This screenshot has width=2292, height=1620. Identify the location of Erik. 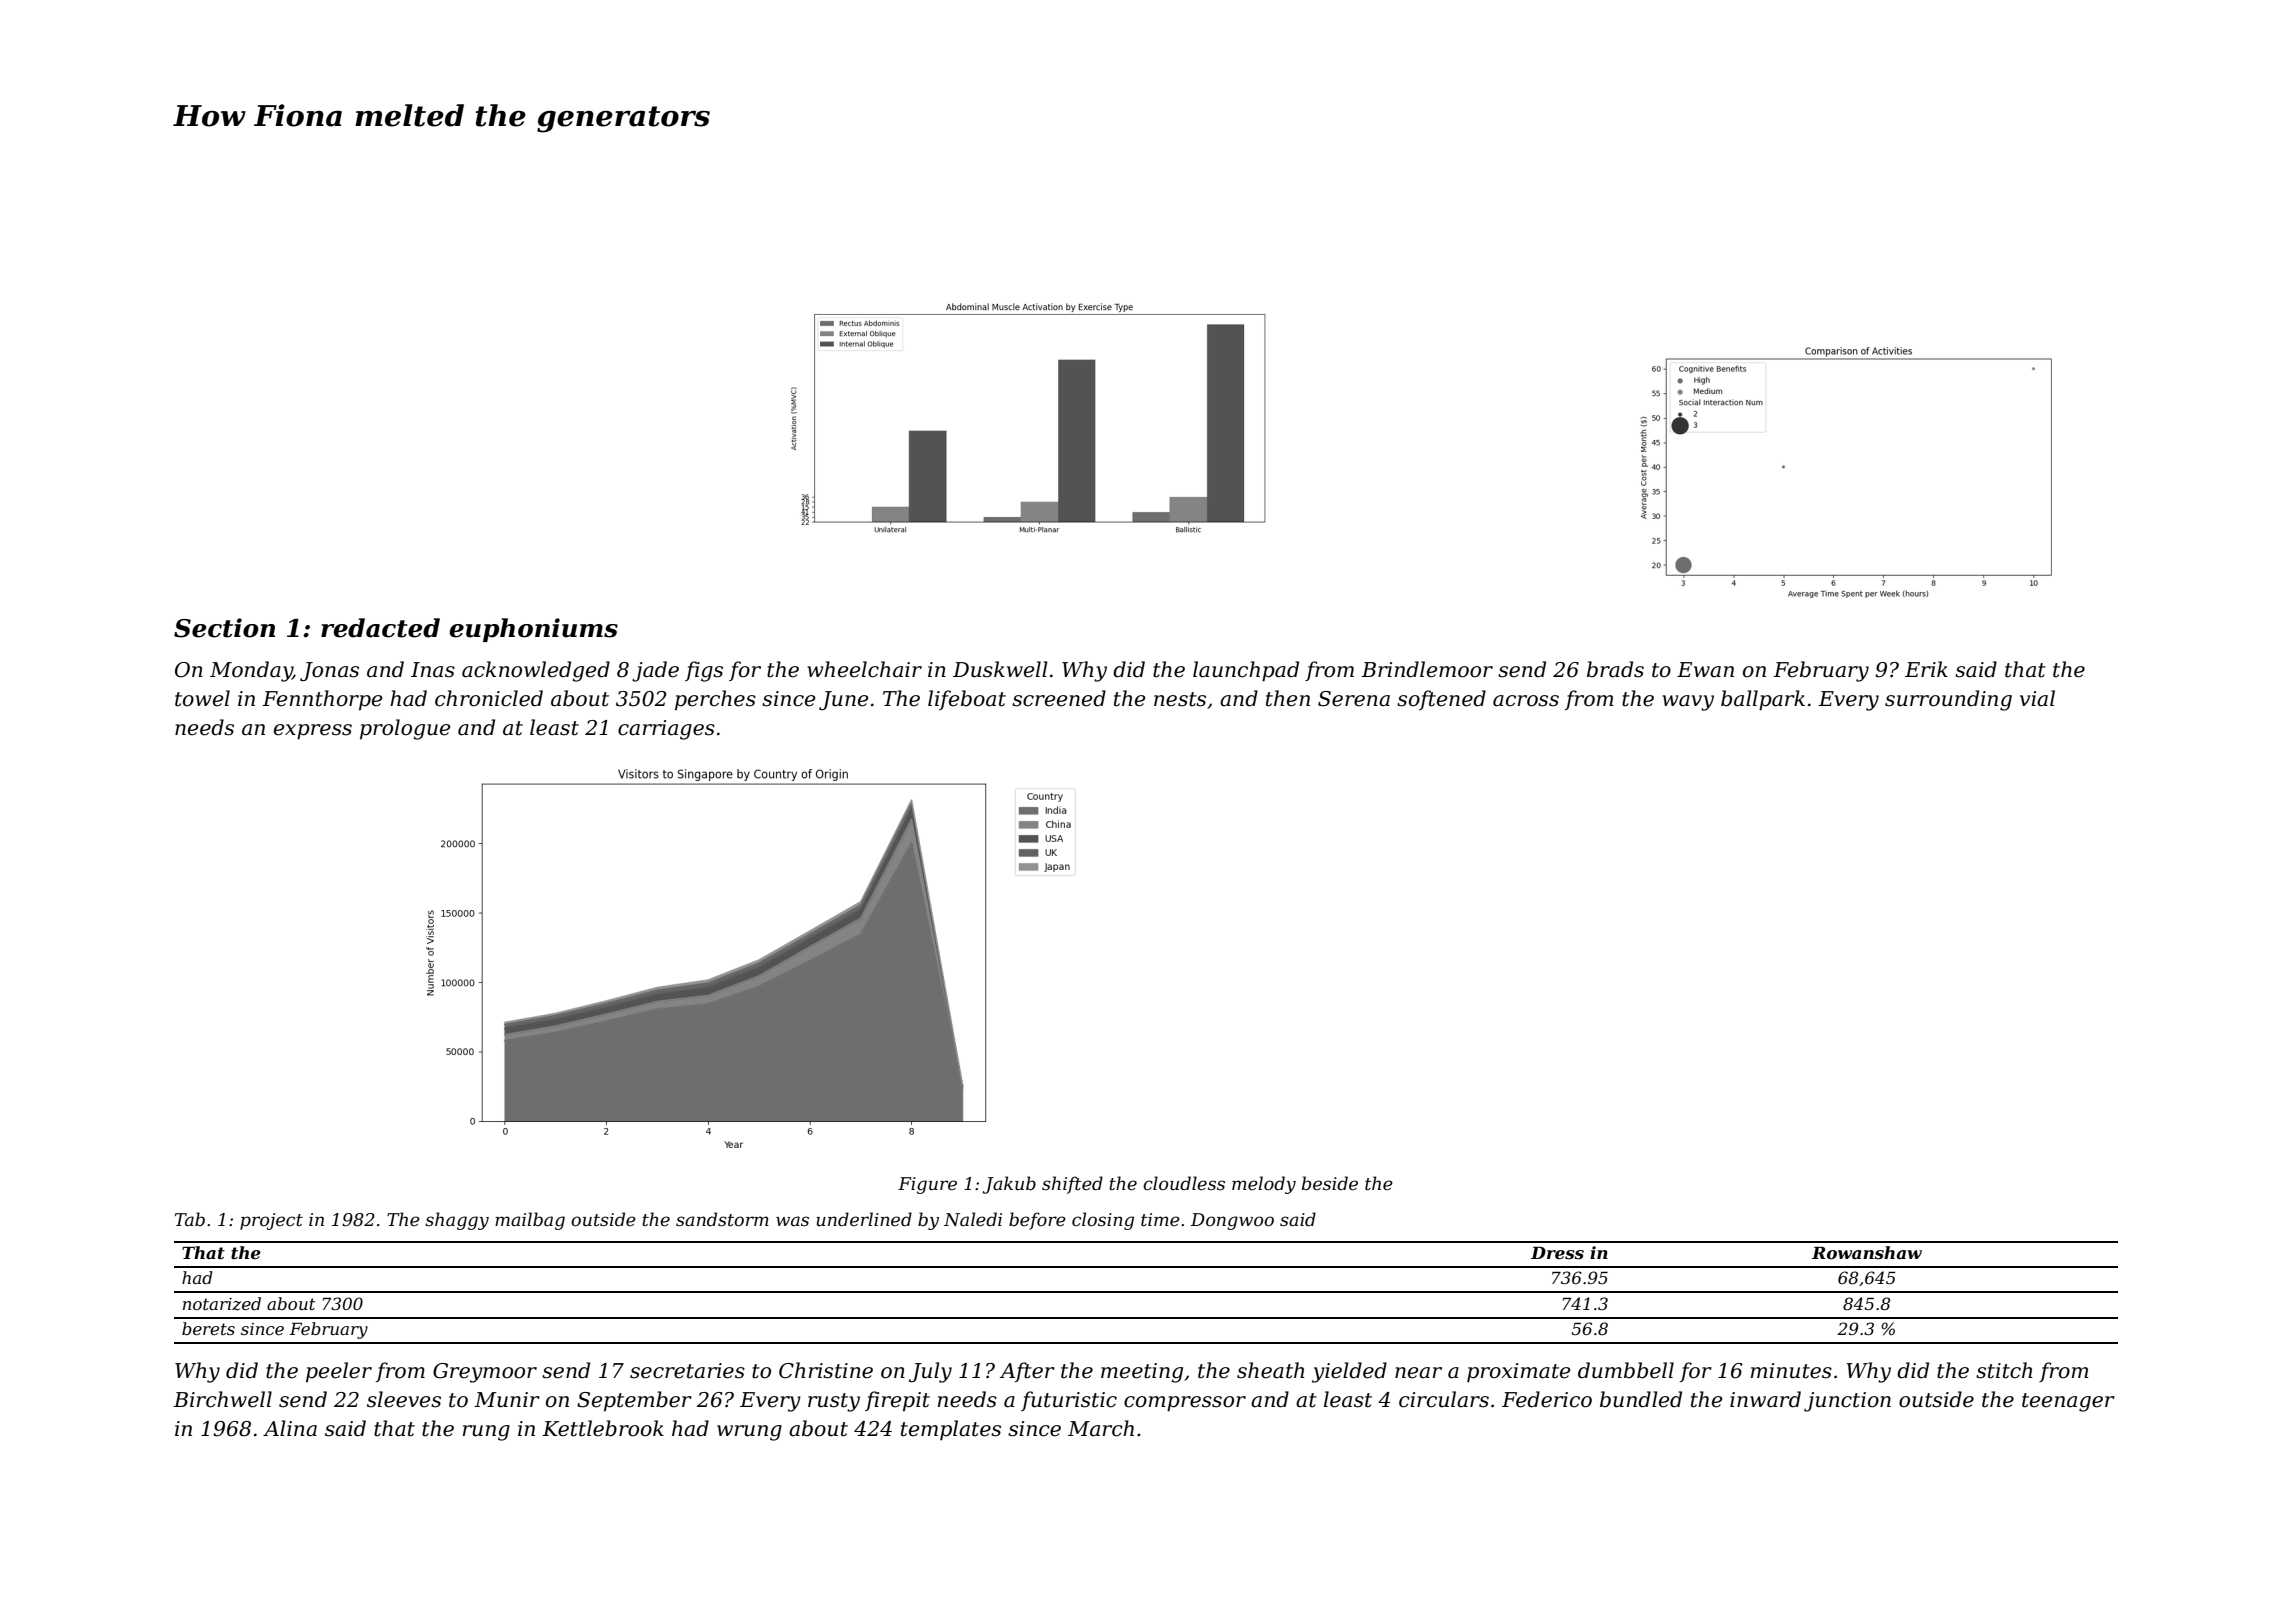
(1926, 669).
